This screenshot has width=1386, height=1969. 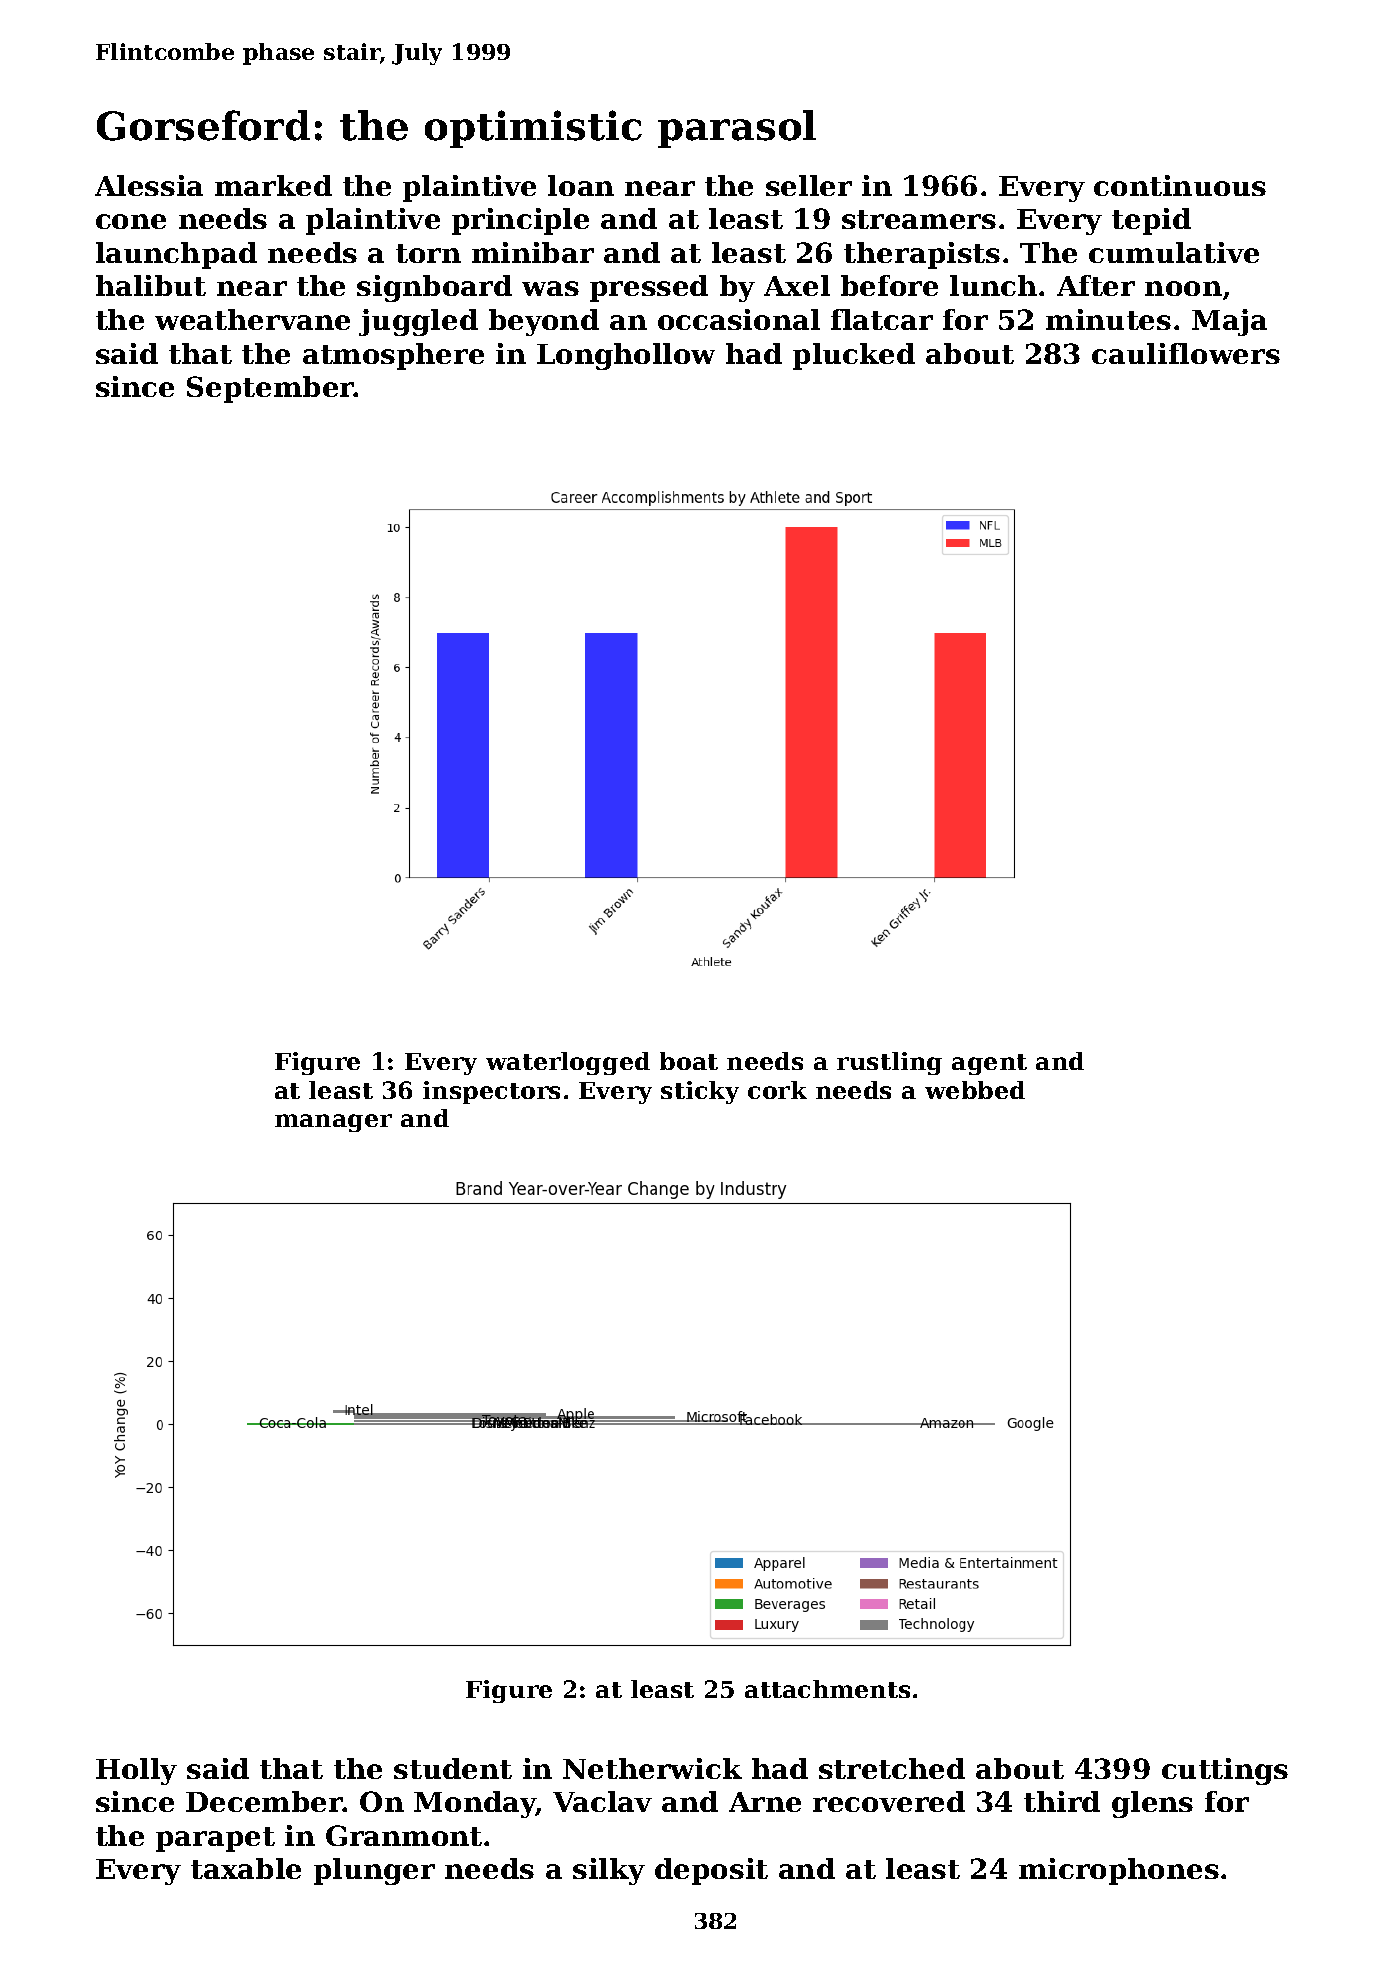 I want to click on manager, so click(x=333, y=1123).
